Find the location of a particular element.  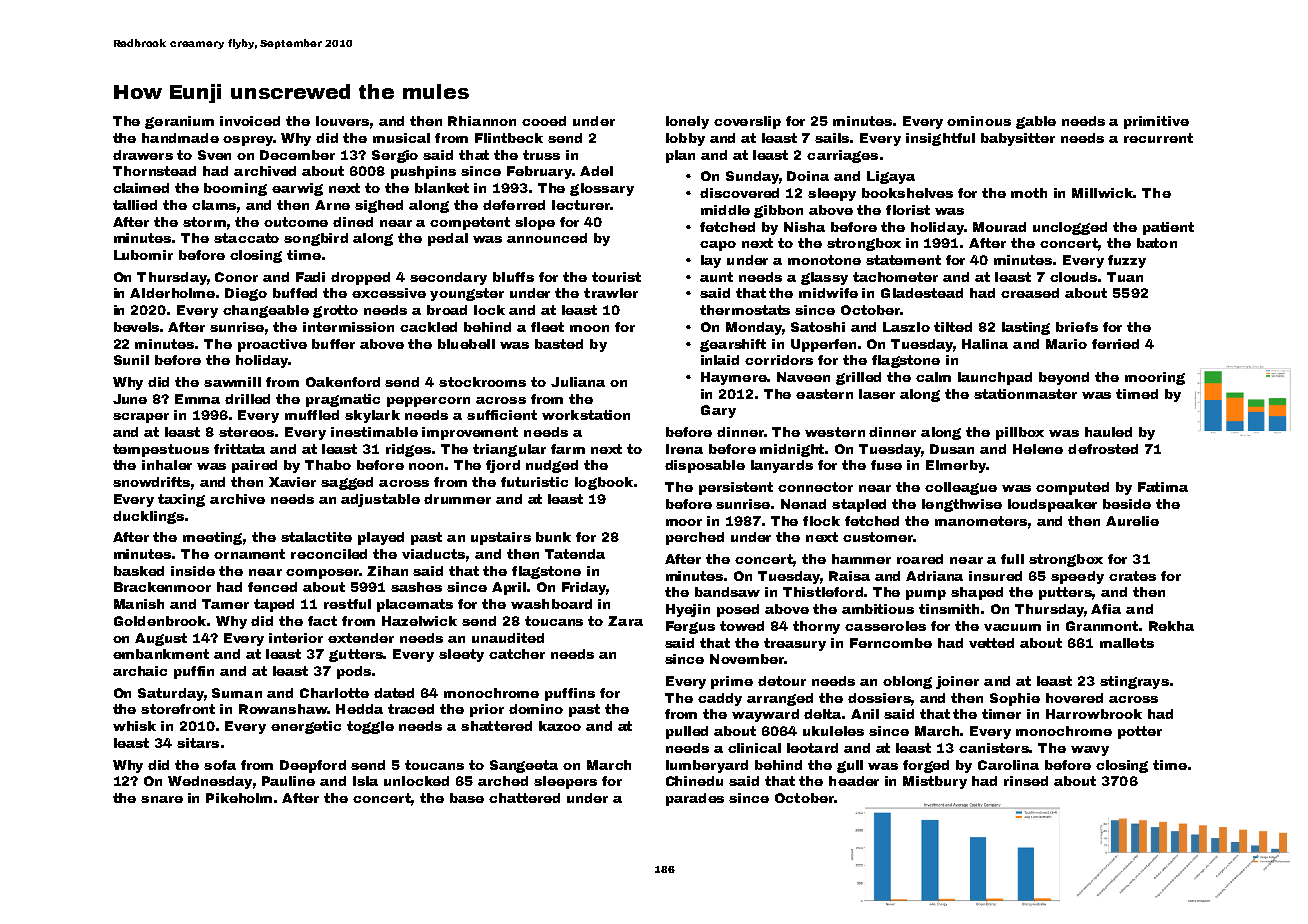

Adel is located at coordinates (596, 171).
